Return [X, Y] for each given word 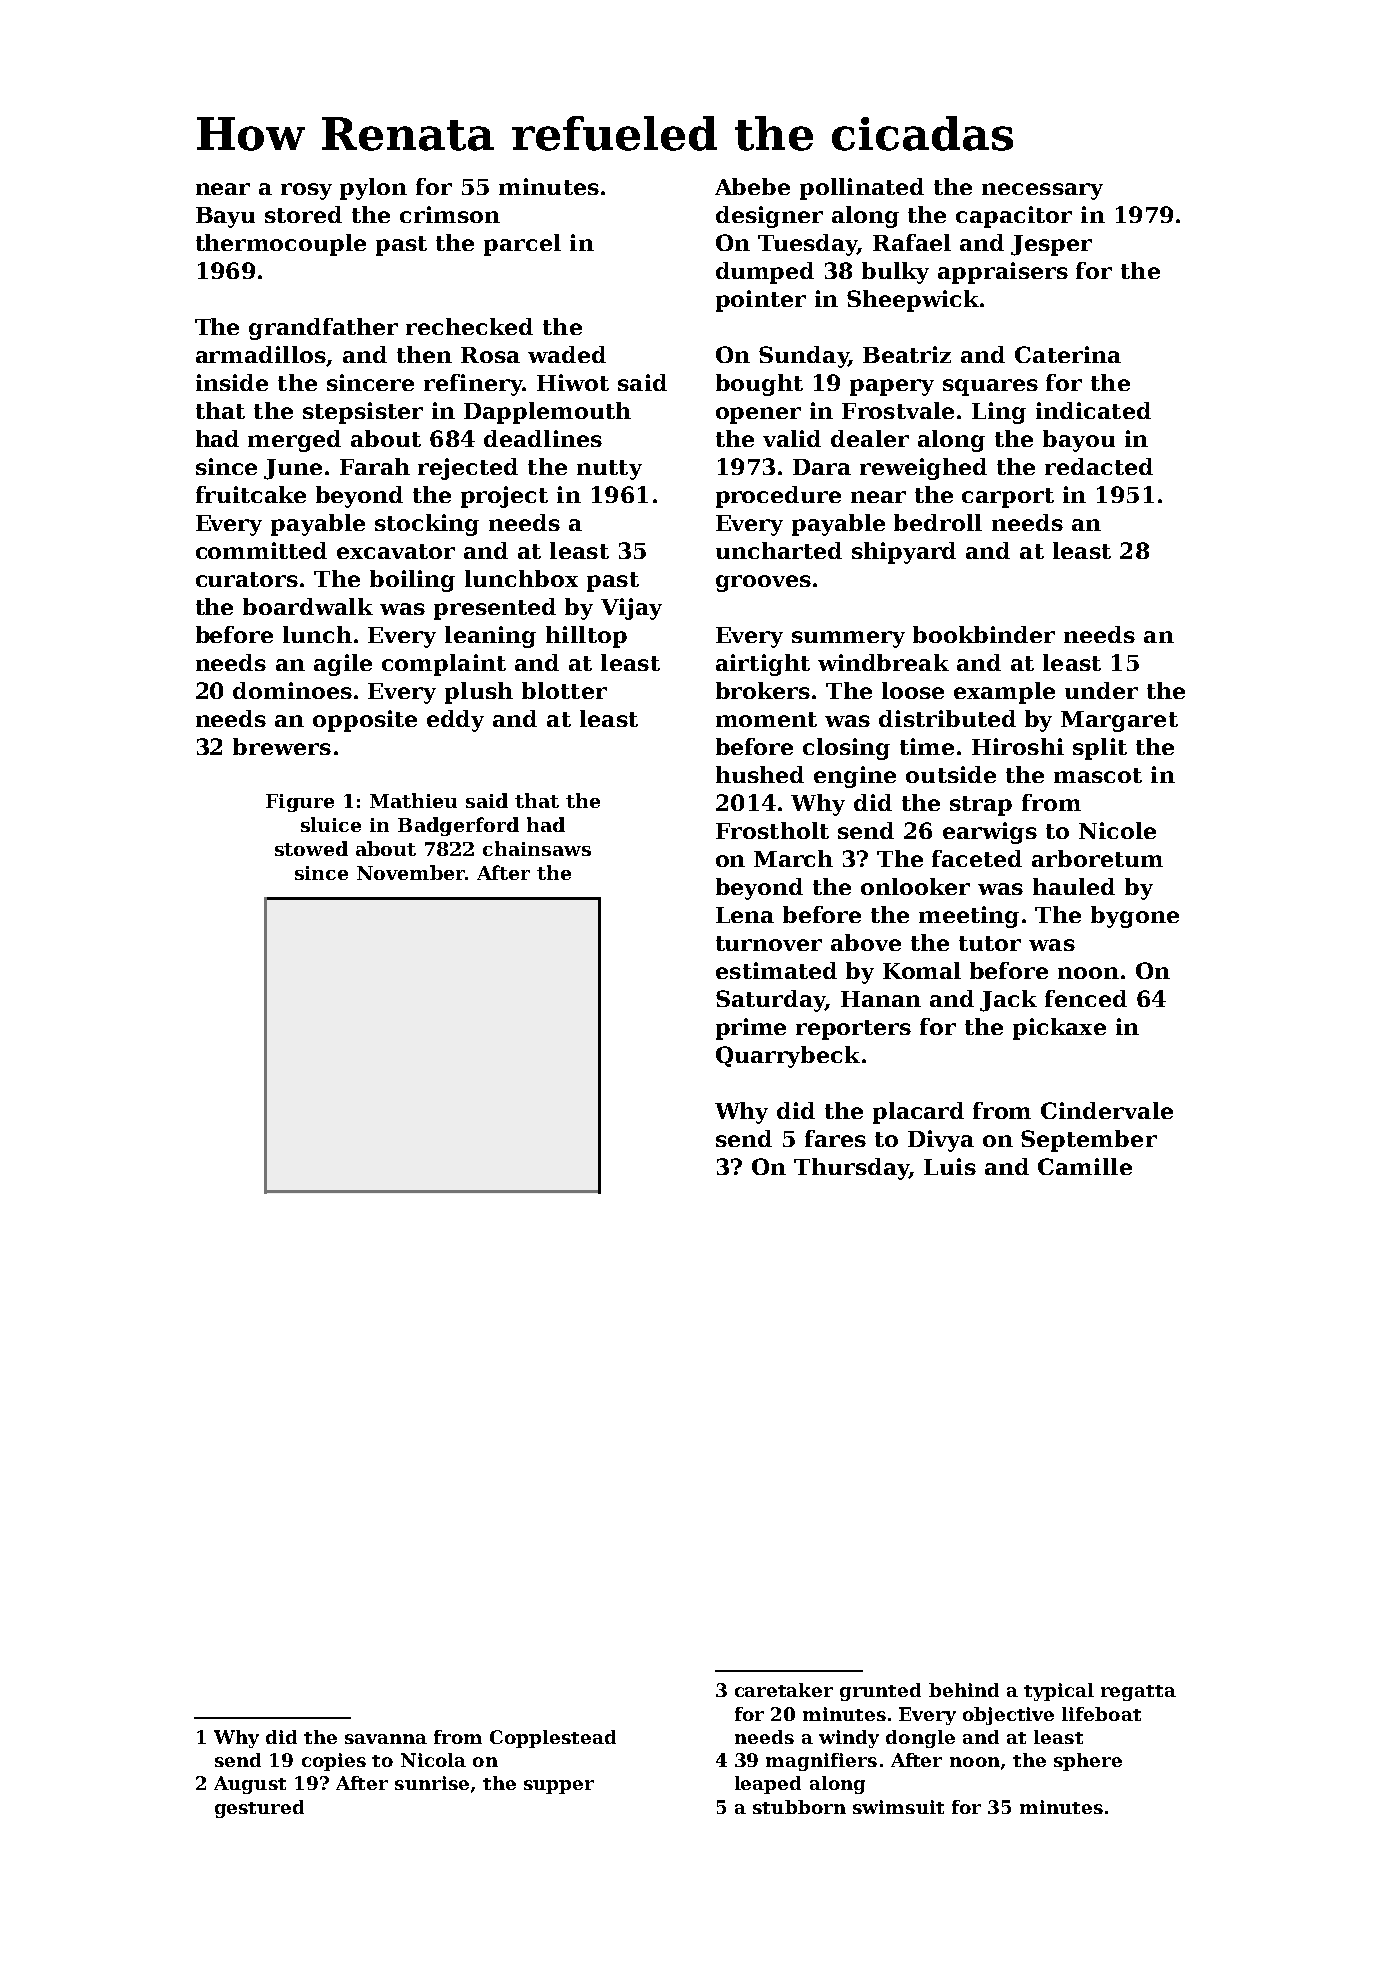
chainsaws [537, 848]
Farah [375, 466]
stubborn [799, 1807]
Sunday [804, 357]
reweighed [923, 469]
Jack [1008, 1001]
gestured [259, 1809]
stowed [311, 848]
